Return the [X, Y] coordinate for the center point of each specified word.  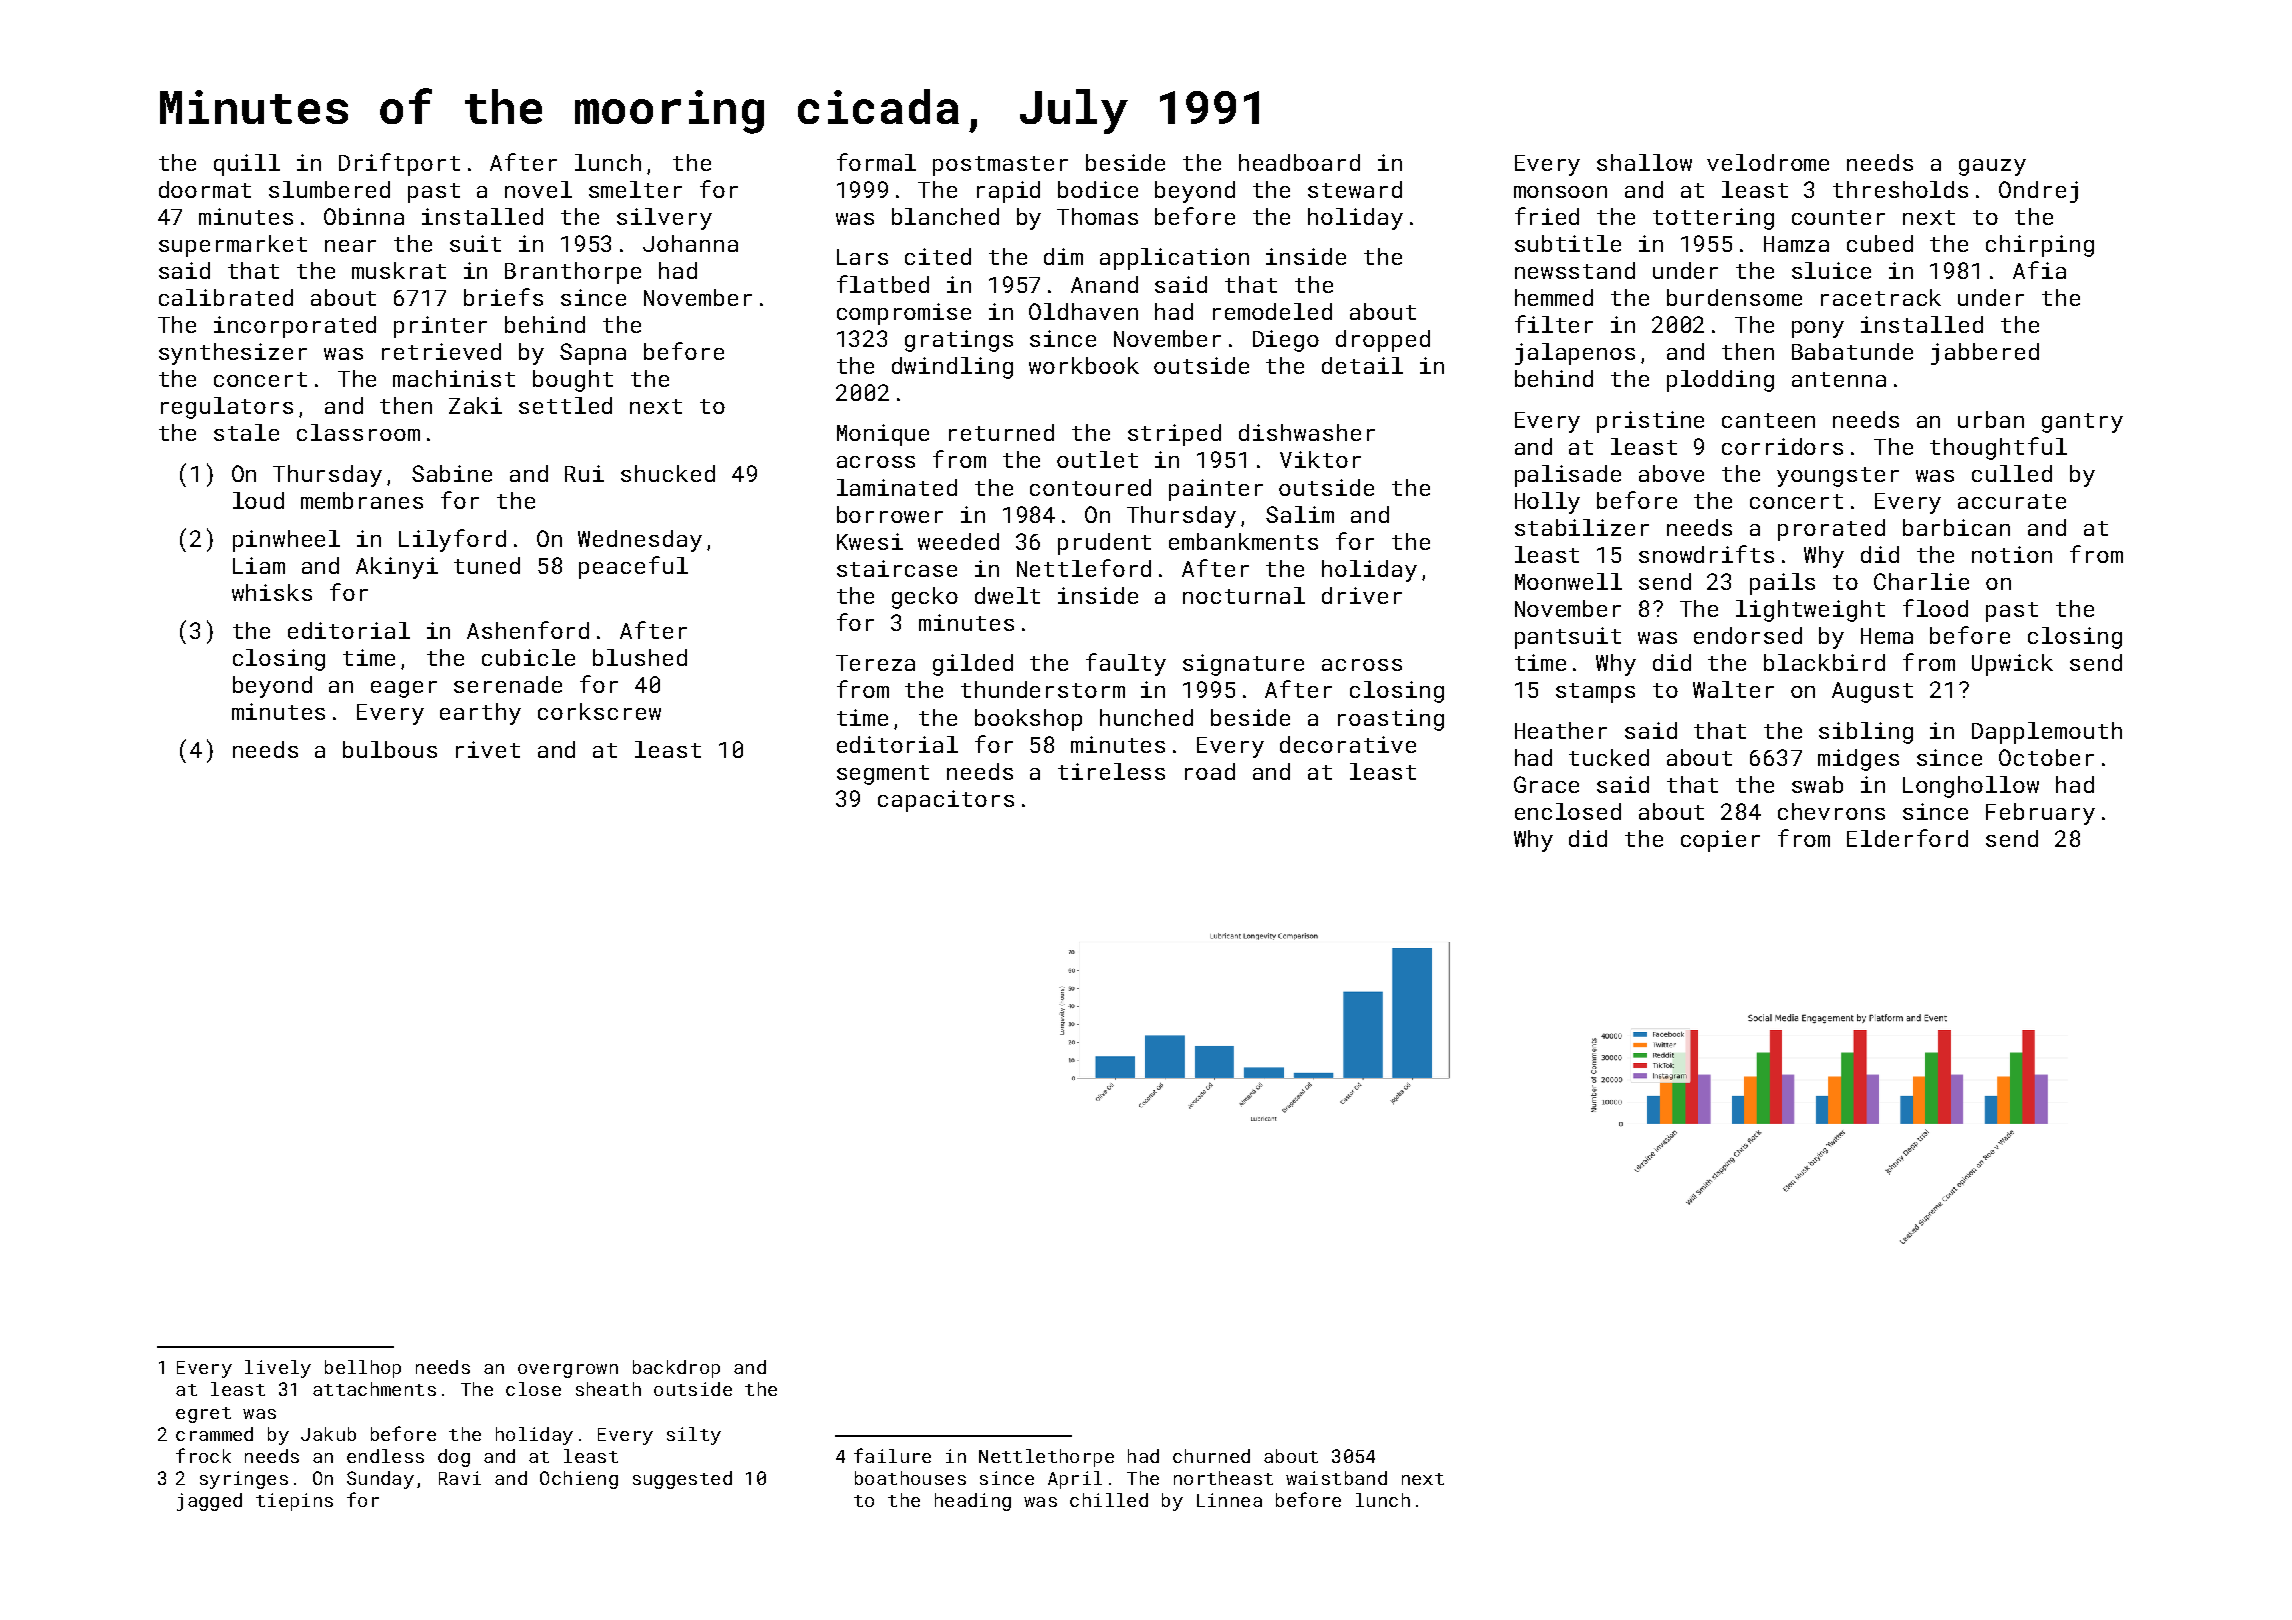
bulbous [390, 749]
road [1210, 771]
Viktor [1320, 459]
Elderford [1907, 838]
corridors [1782, 446]
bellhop [363, 1369]
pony [1818, 329]
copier [1720, 841]
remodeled [1272, 311]
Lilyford [452, 540]
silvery [664, 219]
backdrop [676, 1369]
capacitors [946, 801]
